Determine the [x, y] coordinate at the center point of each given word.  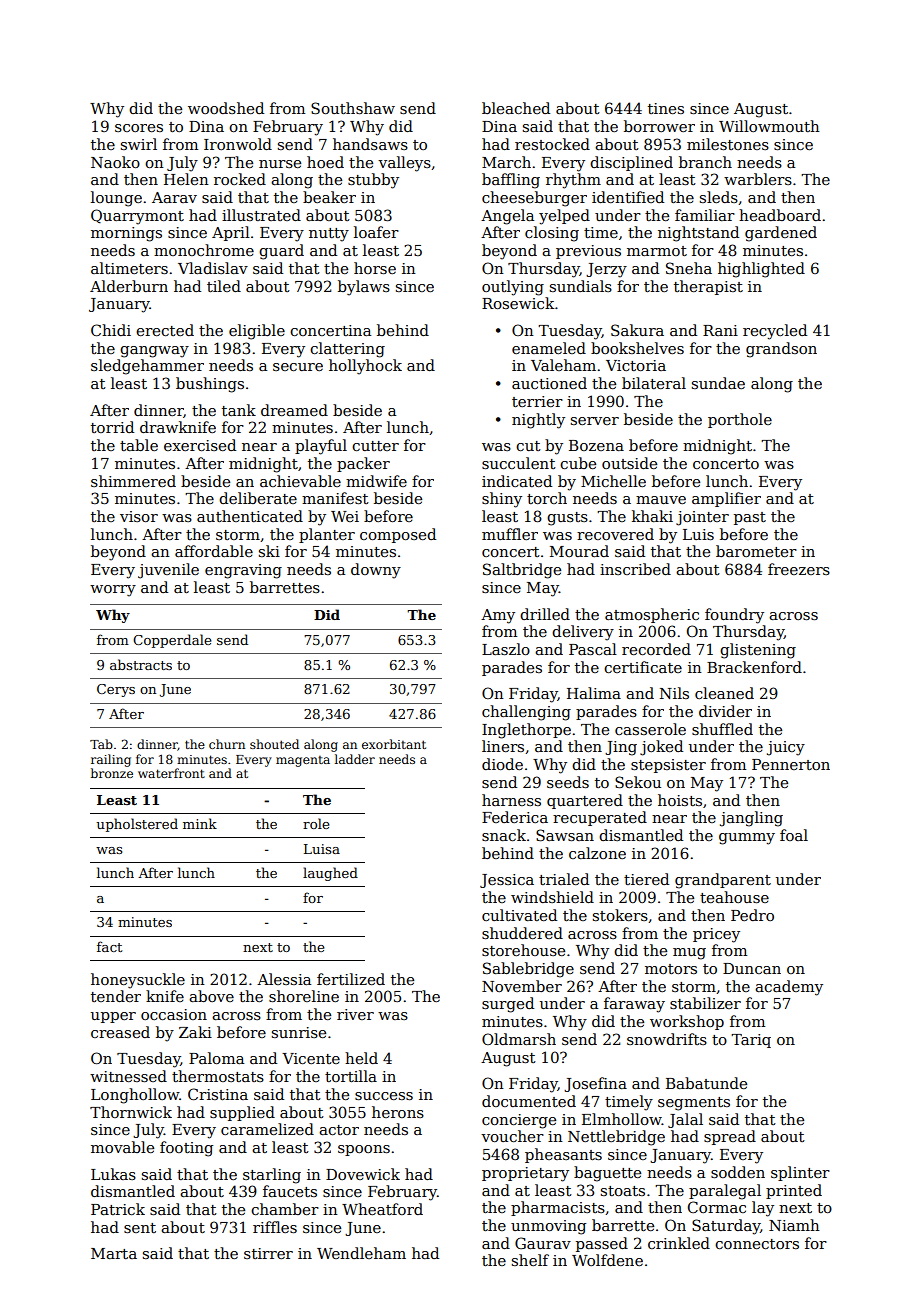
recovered [615, 534]
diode [502, 764]
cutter [375, 446]
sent [140, 1228]
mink [200, 823]
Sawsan [565, 835]
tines [666, 108]
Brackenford [754, 667]
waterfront [171, 773]
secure [298, 367]
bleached [516, 108]
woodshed [226, 108]
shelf [530, 1260]
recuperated [600, 818]
